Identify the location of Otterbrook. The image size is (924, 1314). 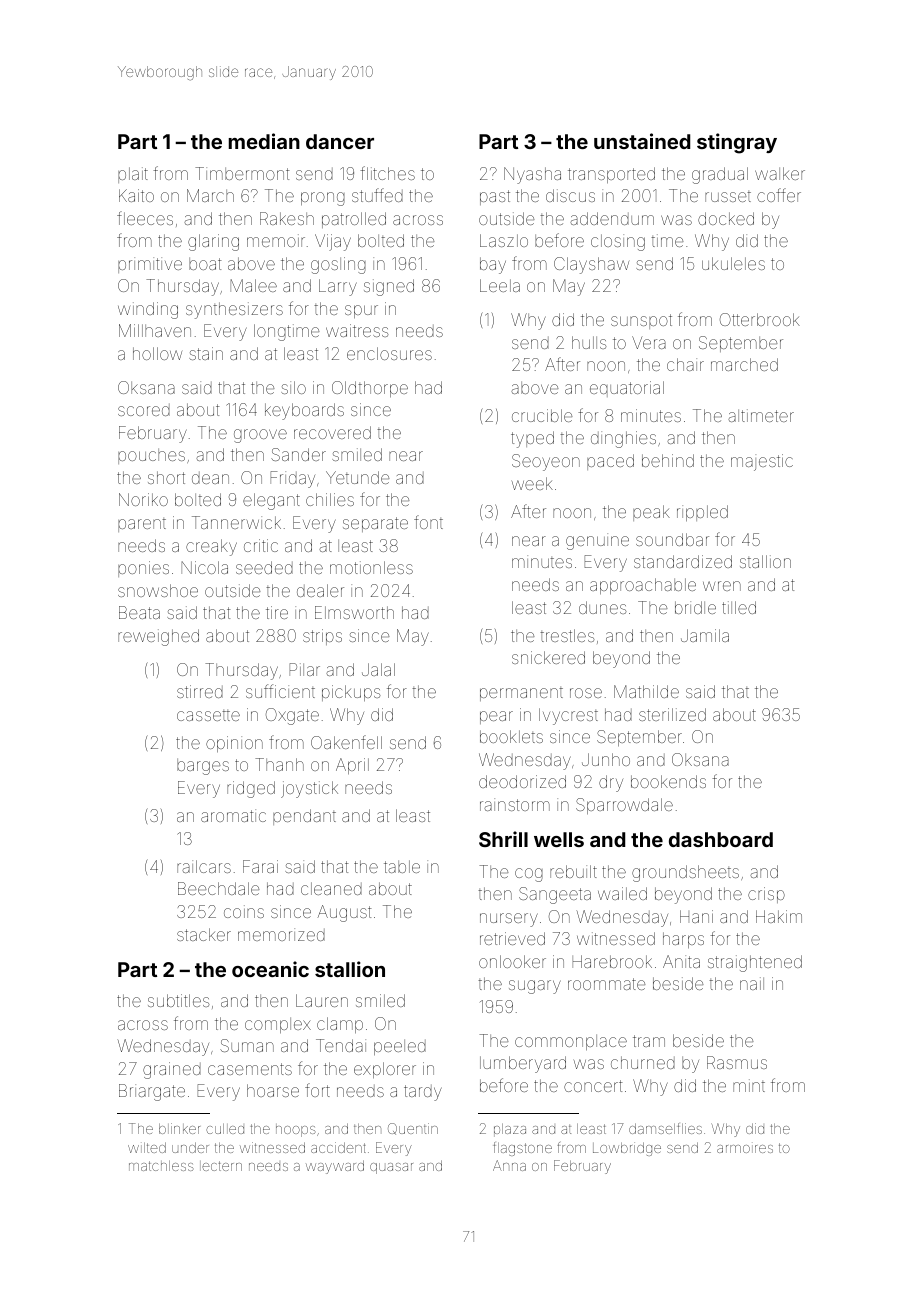
(760, 319).
